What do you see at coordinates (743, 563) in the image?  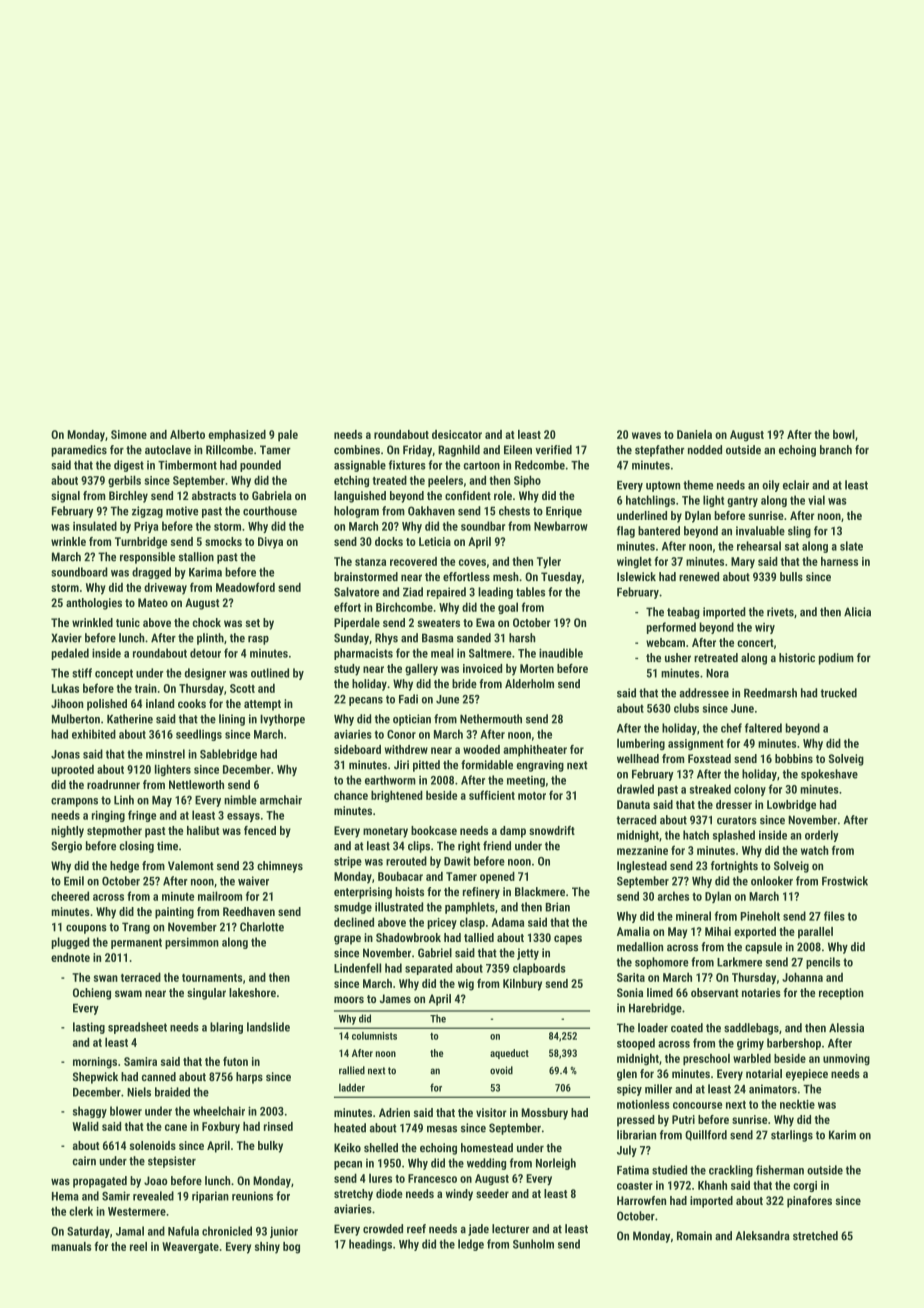 I see `Mary` at bounding box center [743, 563].
